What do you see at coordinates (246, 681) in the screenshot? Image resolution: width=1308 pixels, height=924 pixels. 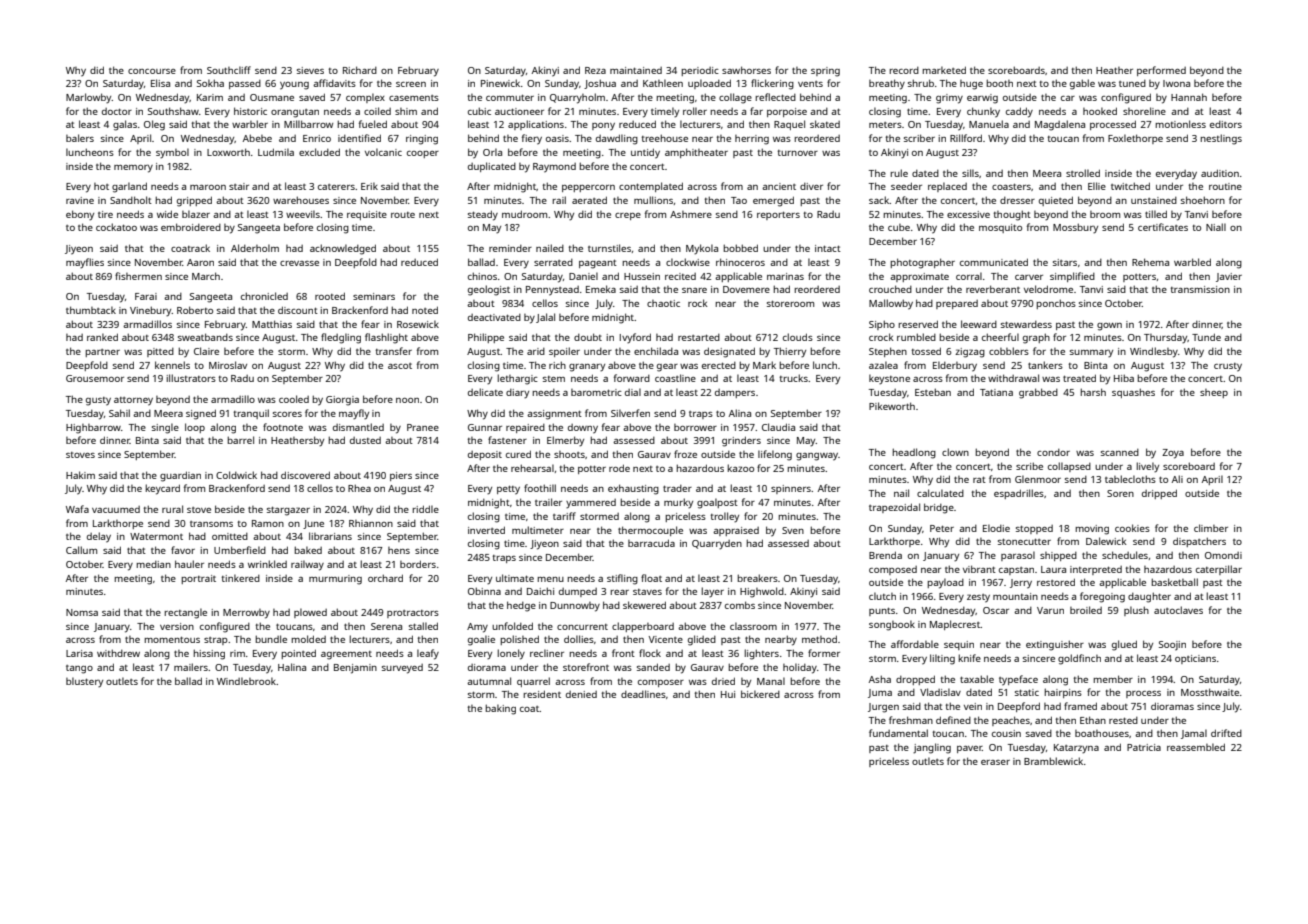 I see `Windlebrook` at bounding box center [246, 681].
